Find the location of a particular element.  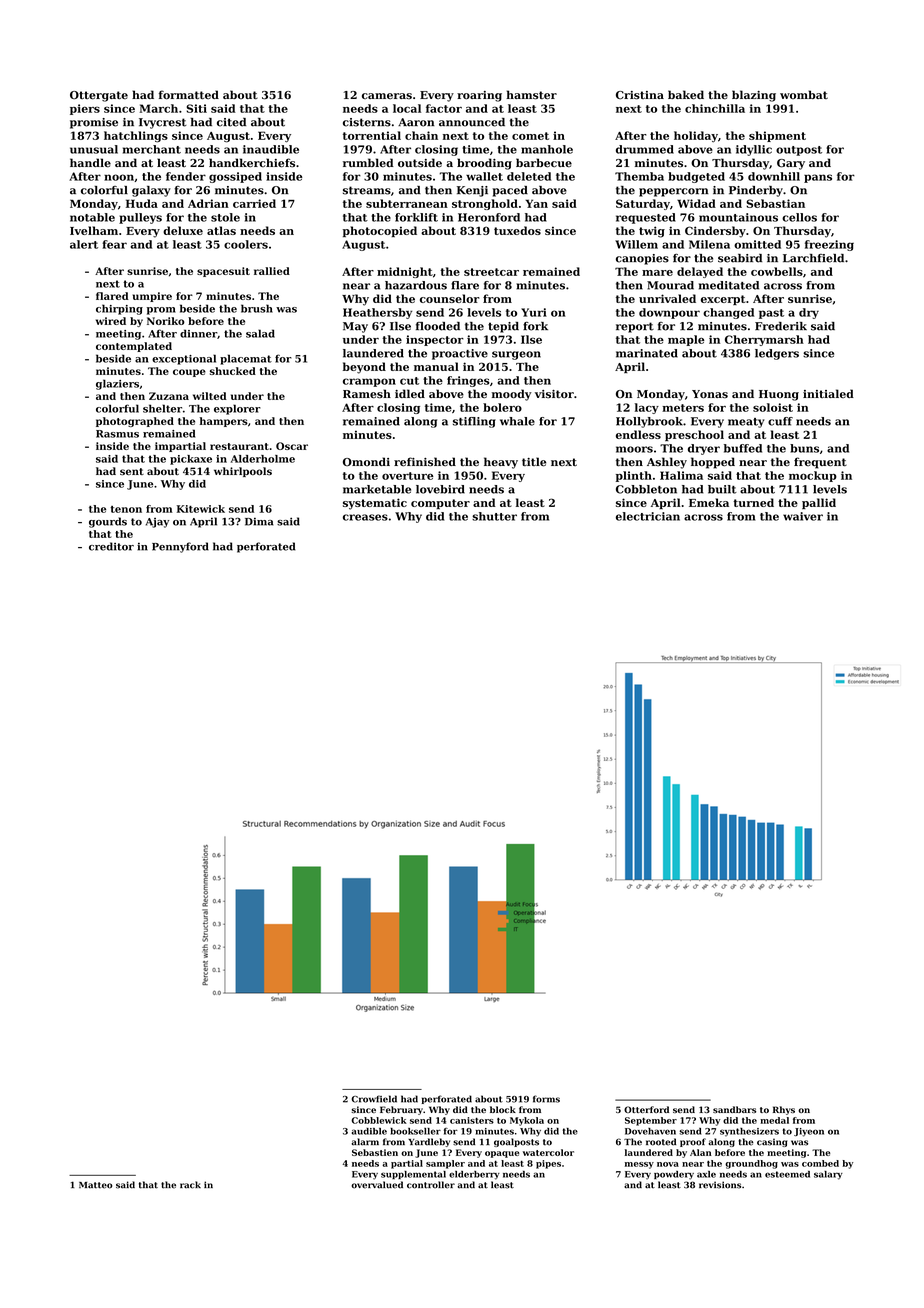

marketable is located at coordinates (377, 489).
